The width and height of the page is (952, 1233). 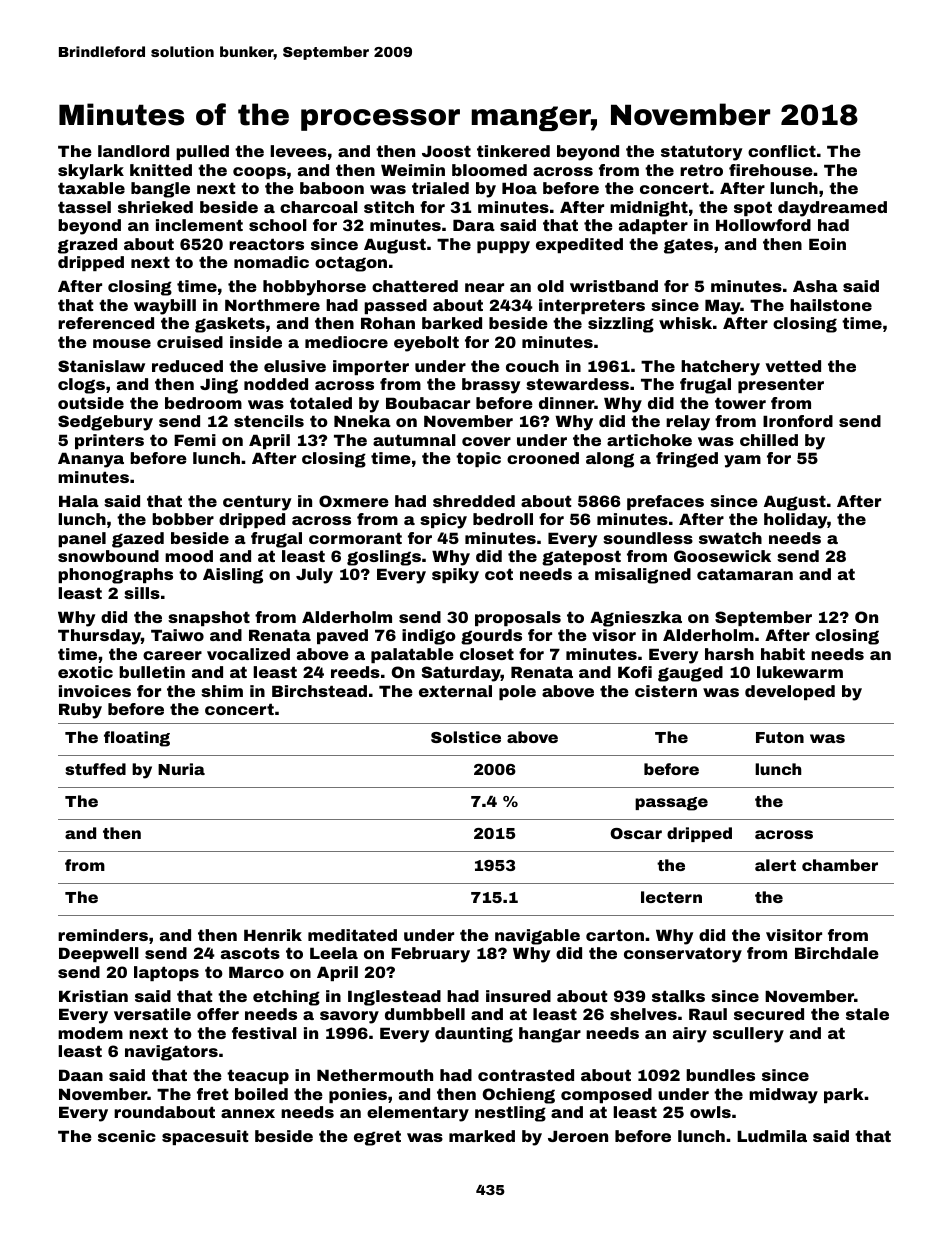 I want to click on tinkered, so click(x=513, y=151).
